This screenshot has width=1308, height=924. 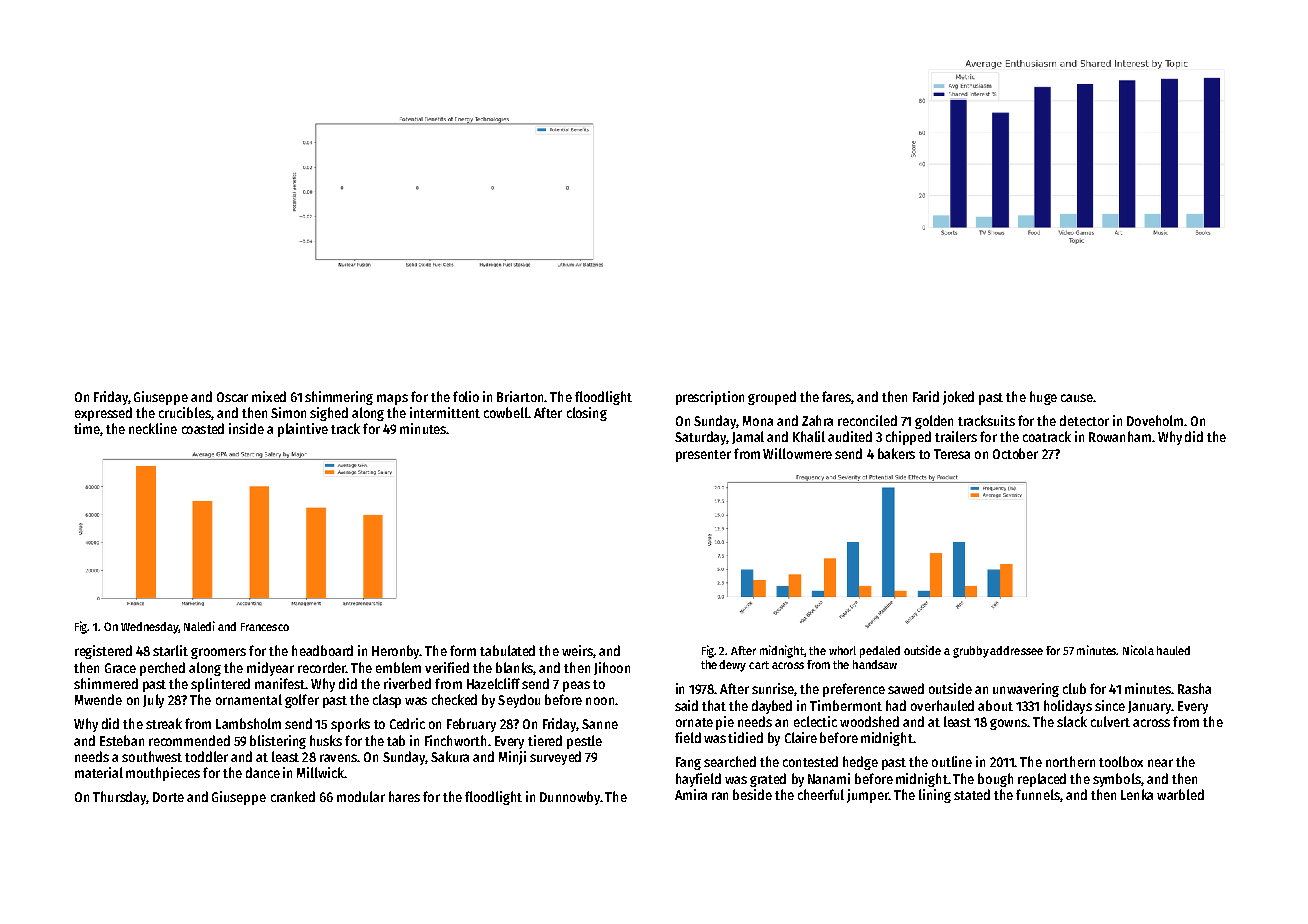 What do you see at coordinates (203, 428) in the screenshot?
I see `coasted` at bounding box center [203, 428].
